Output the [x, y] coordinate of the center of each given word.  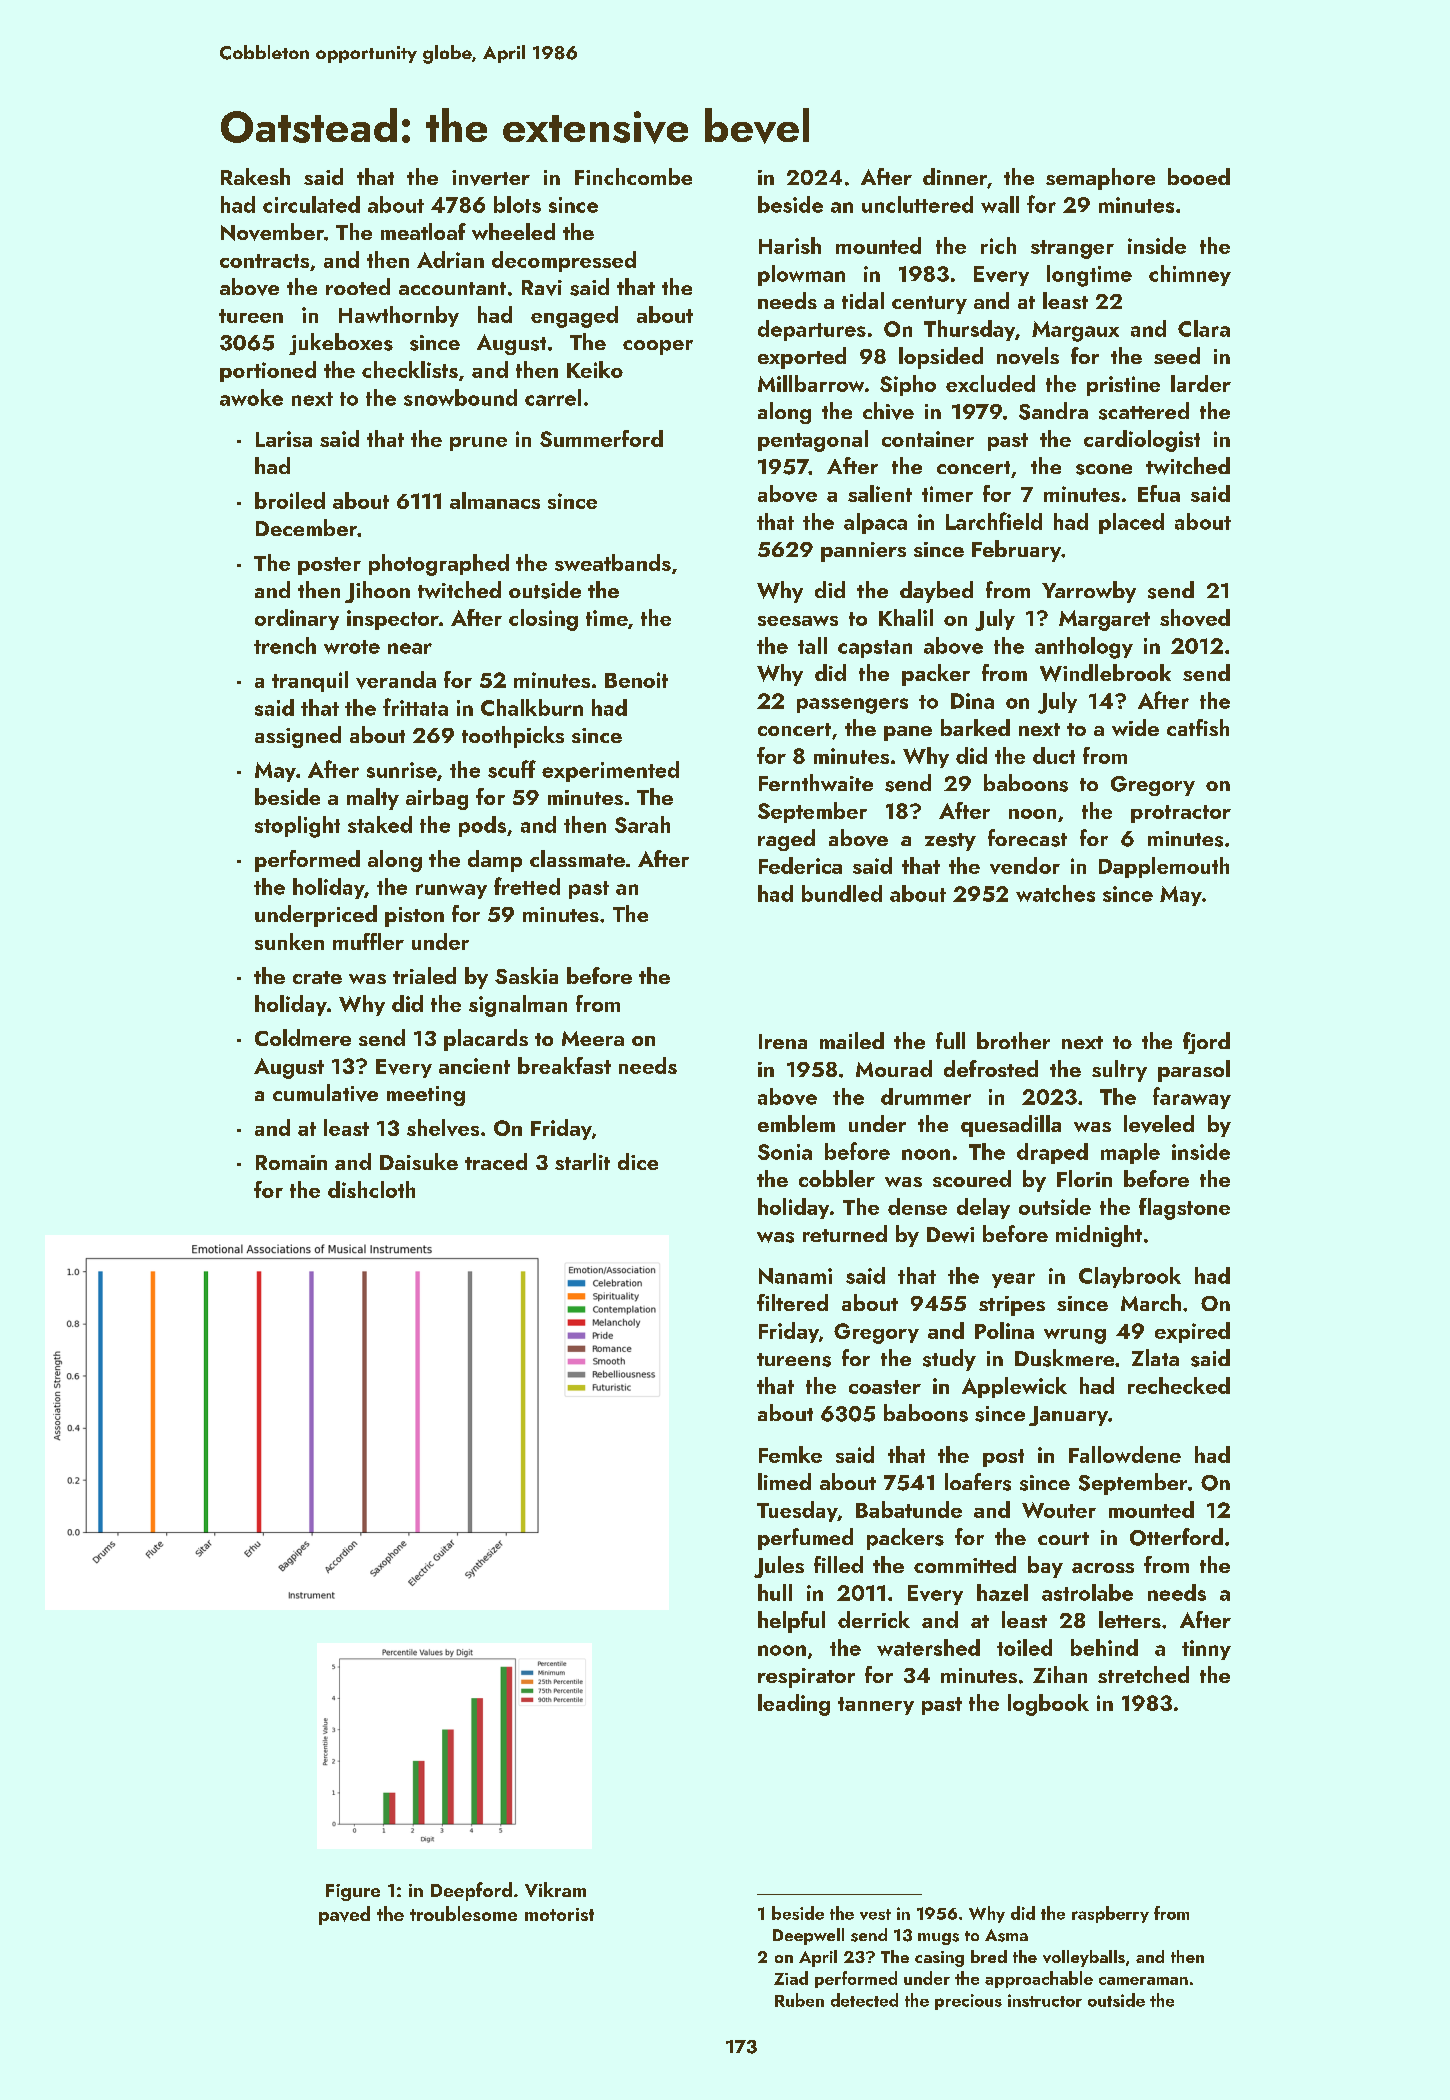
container [928, 439]
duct [1054, 755]
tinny [1206, 1650]
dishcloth [371, 1189]
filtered [792, 1302]
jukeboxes [341, 344]
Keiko [595, 369]
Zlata [1155, 1357]
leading [794, 1705]
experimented [610, 771]
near [410, 648]
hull [775, 1592]
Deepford [471, 1891]
